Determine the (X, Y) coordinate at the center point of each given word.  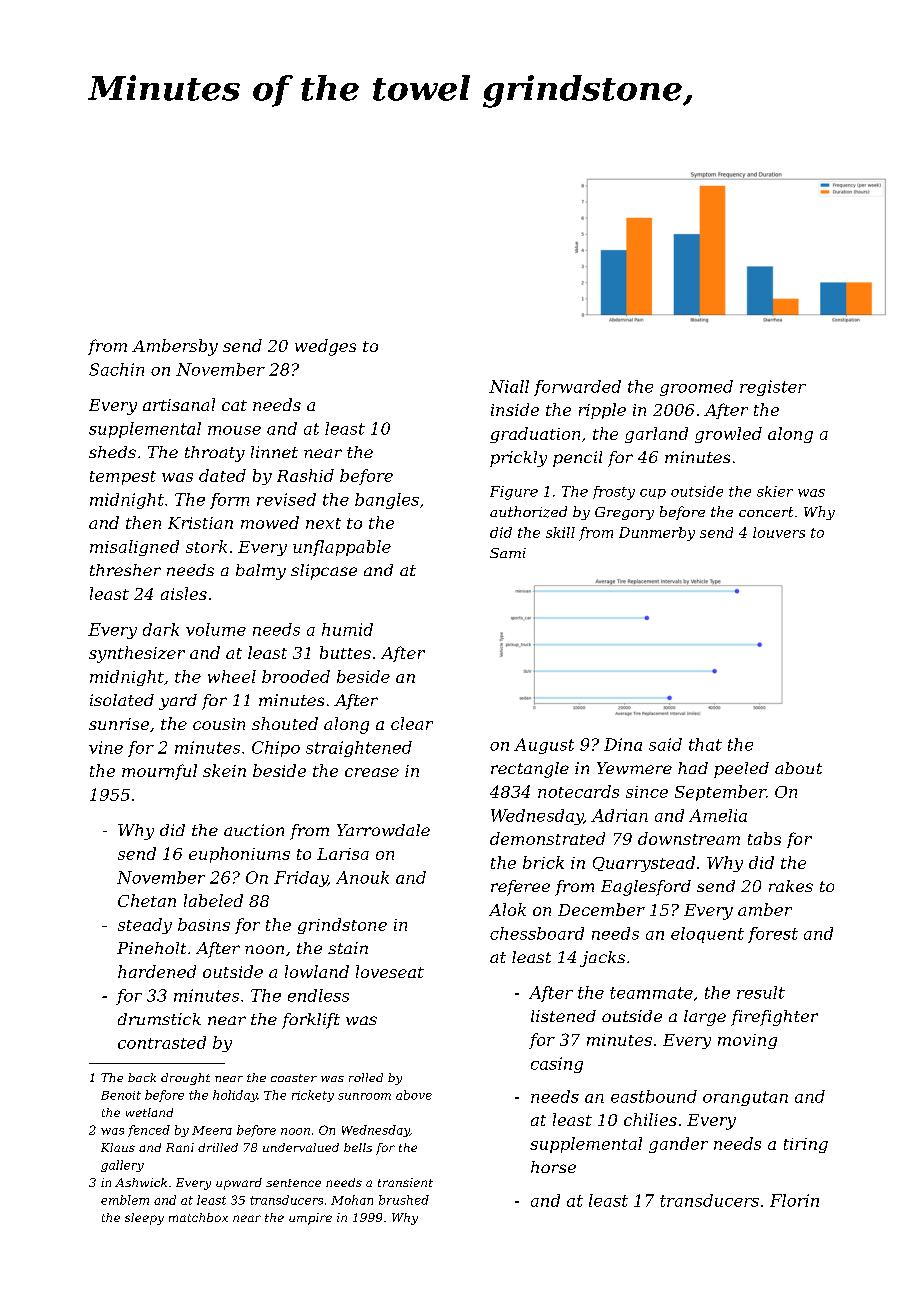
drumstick (159, 1019)
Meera (212, 1130)
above (414, 1095)
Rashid (305, 475)
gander (678, 1145)
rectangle (530, 770)
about (798, 768)
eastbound (654, 1096)
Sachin (116, 369)
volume (216, 629)
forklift (311, 1021)
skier (775, 491)
